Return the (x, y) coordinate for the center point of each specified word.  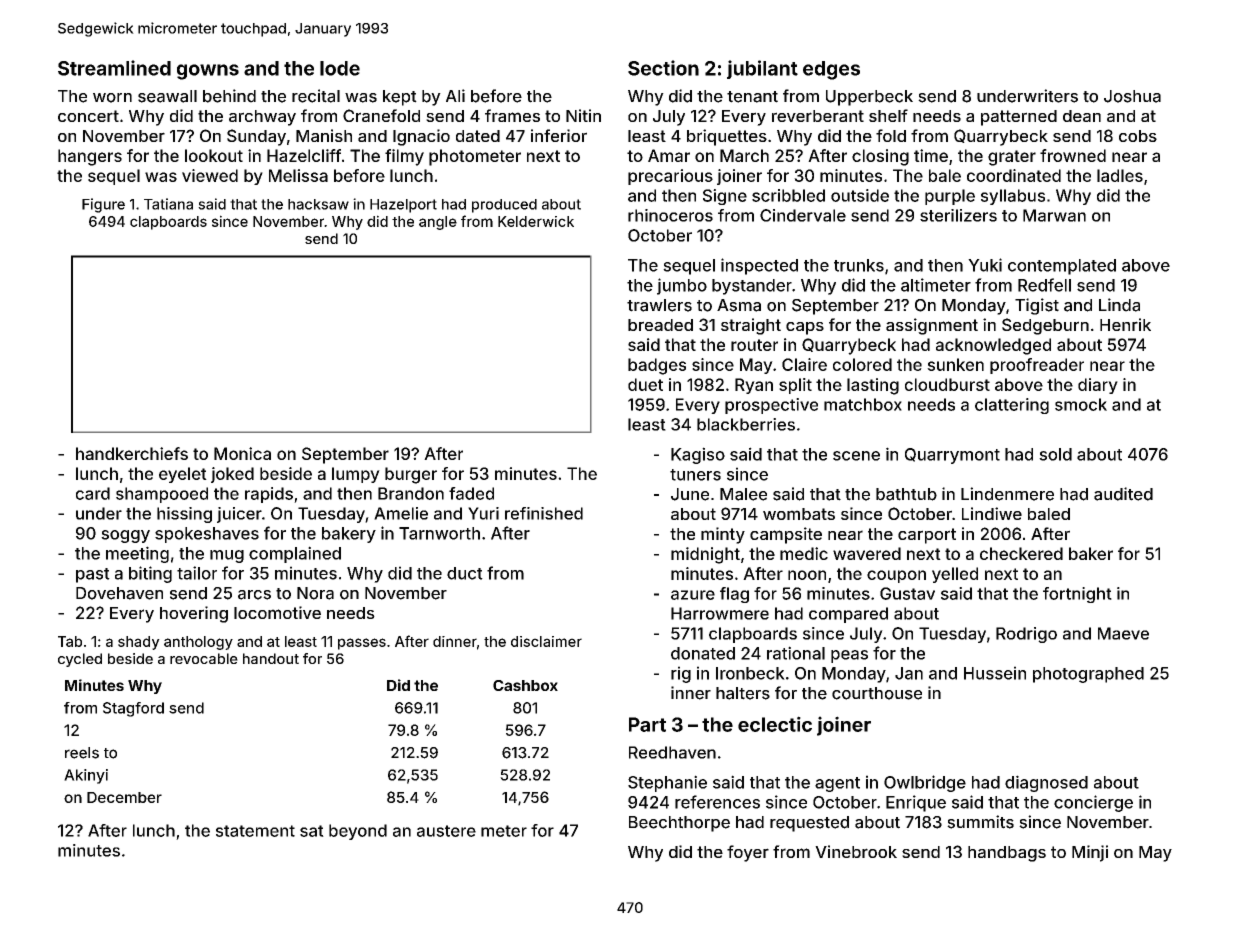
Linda (1119, 305)
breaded (660, 325)
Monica (242, 453)
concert (88, 116)
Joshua (1132, 96)
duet (645, 384)
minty (723, 535)
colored (862, 364)
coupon (896, 576)
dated (478, 136)
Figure (103, 205)
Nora (315, 593)
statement (255, 831)
